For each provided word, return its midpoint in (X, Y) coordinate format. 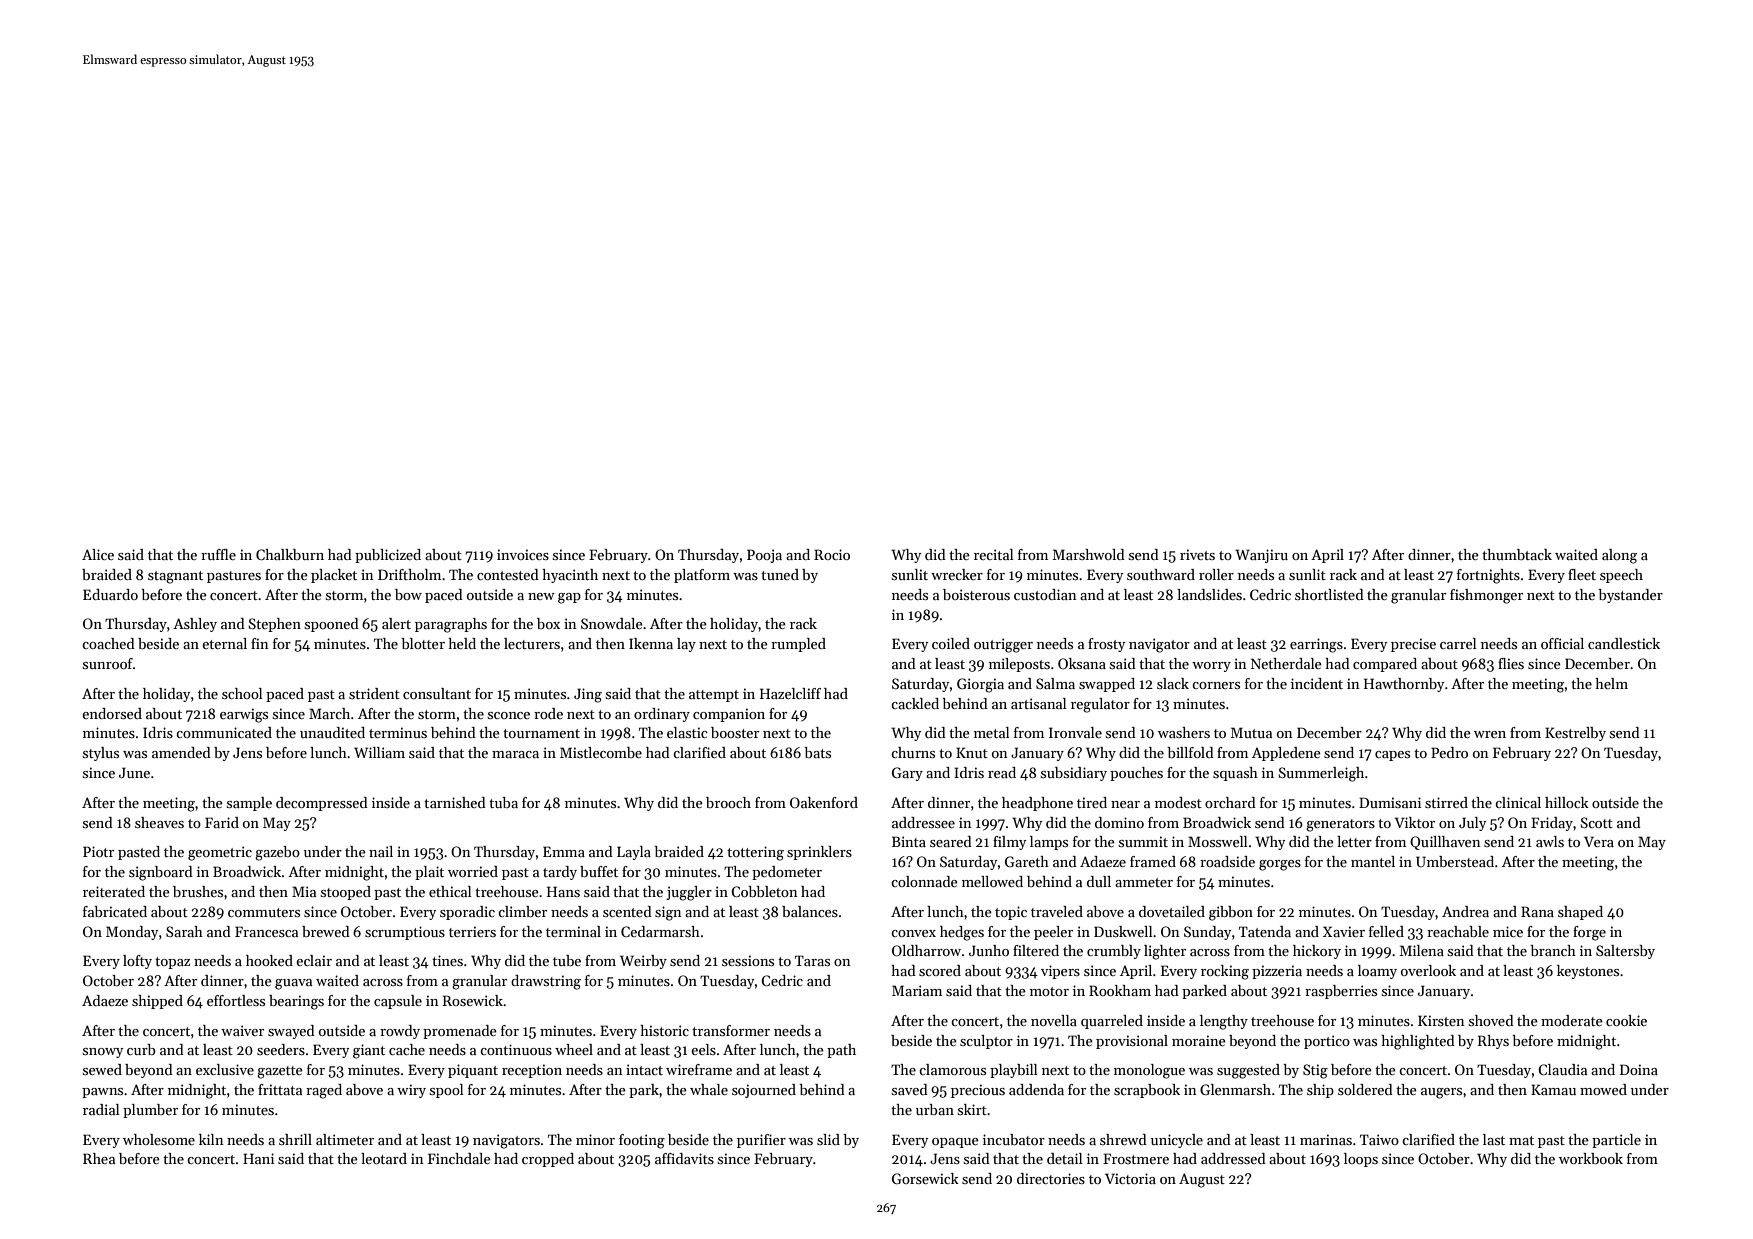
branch (1553, 950)
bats (817, 752)
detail (1065, 1158)
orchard (1230, 802)
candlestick (1624, 643)
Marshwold (1089, 554)
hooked (269, 960)
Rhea (99, 1158)
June (134, 772)
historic (664, 1030)
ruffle (218, 554)
